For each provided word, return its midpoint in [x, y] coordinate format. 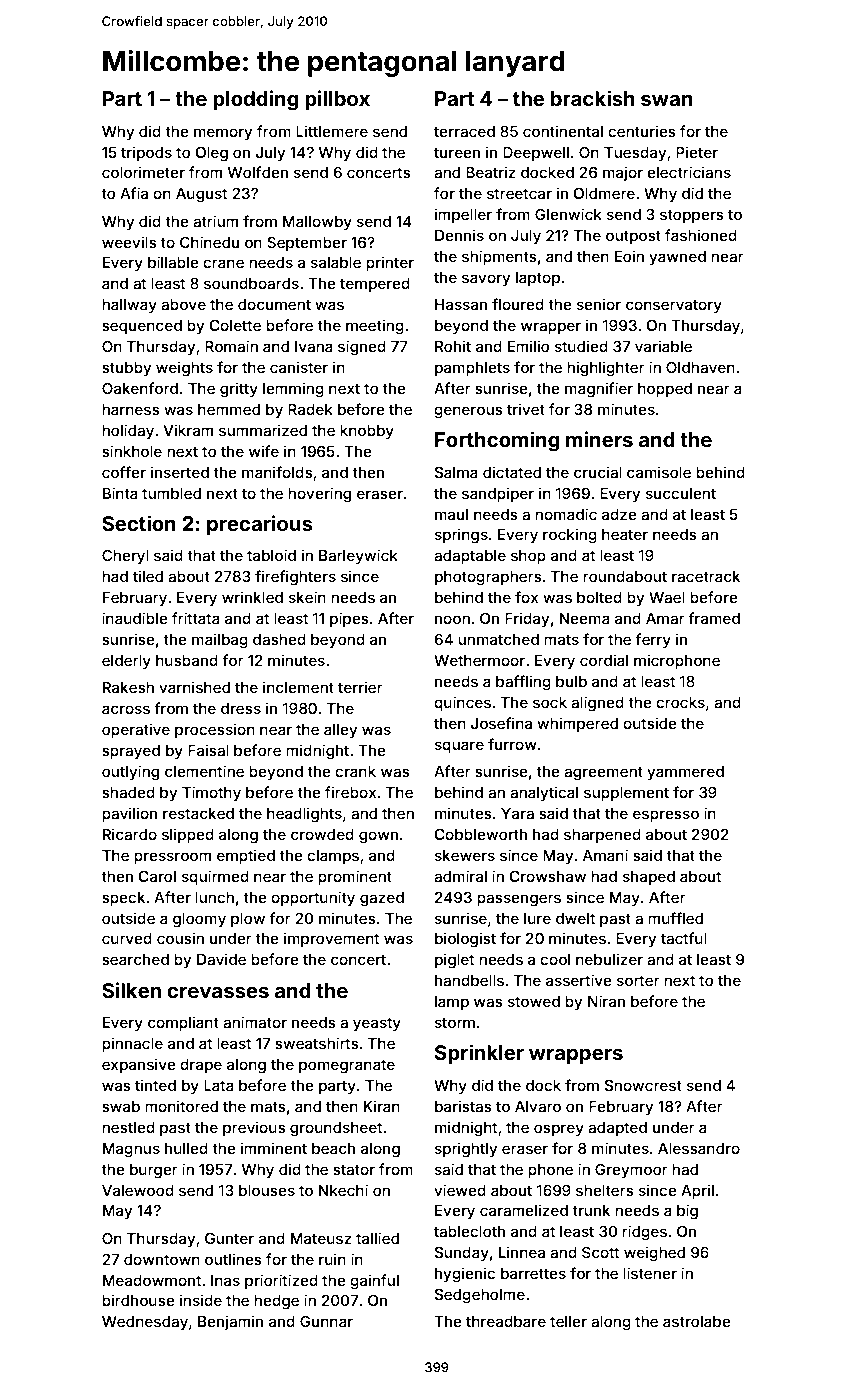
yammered [685, 773]
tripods [146, 153]
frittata [196, 618]
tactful [684, 938]
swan [667, 100]
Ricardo [130, 834]
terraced [464, 131]
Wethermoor [479, 660]
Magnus [131, 1150]
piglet [454, 961]
